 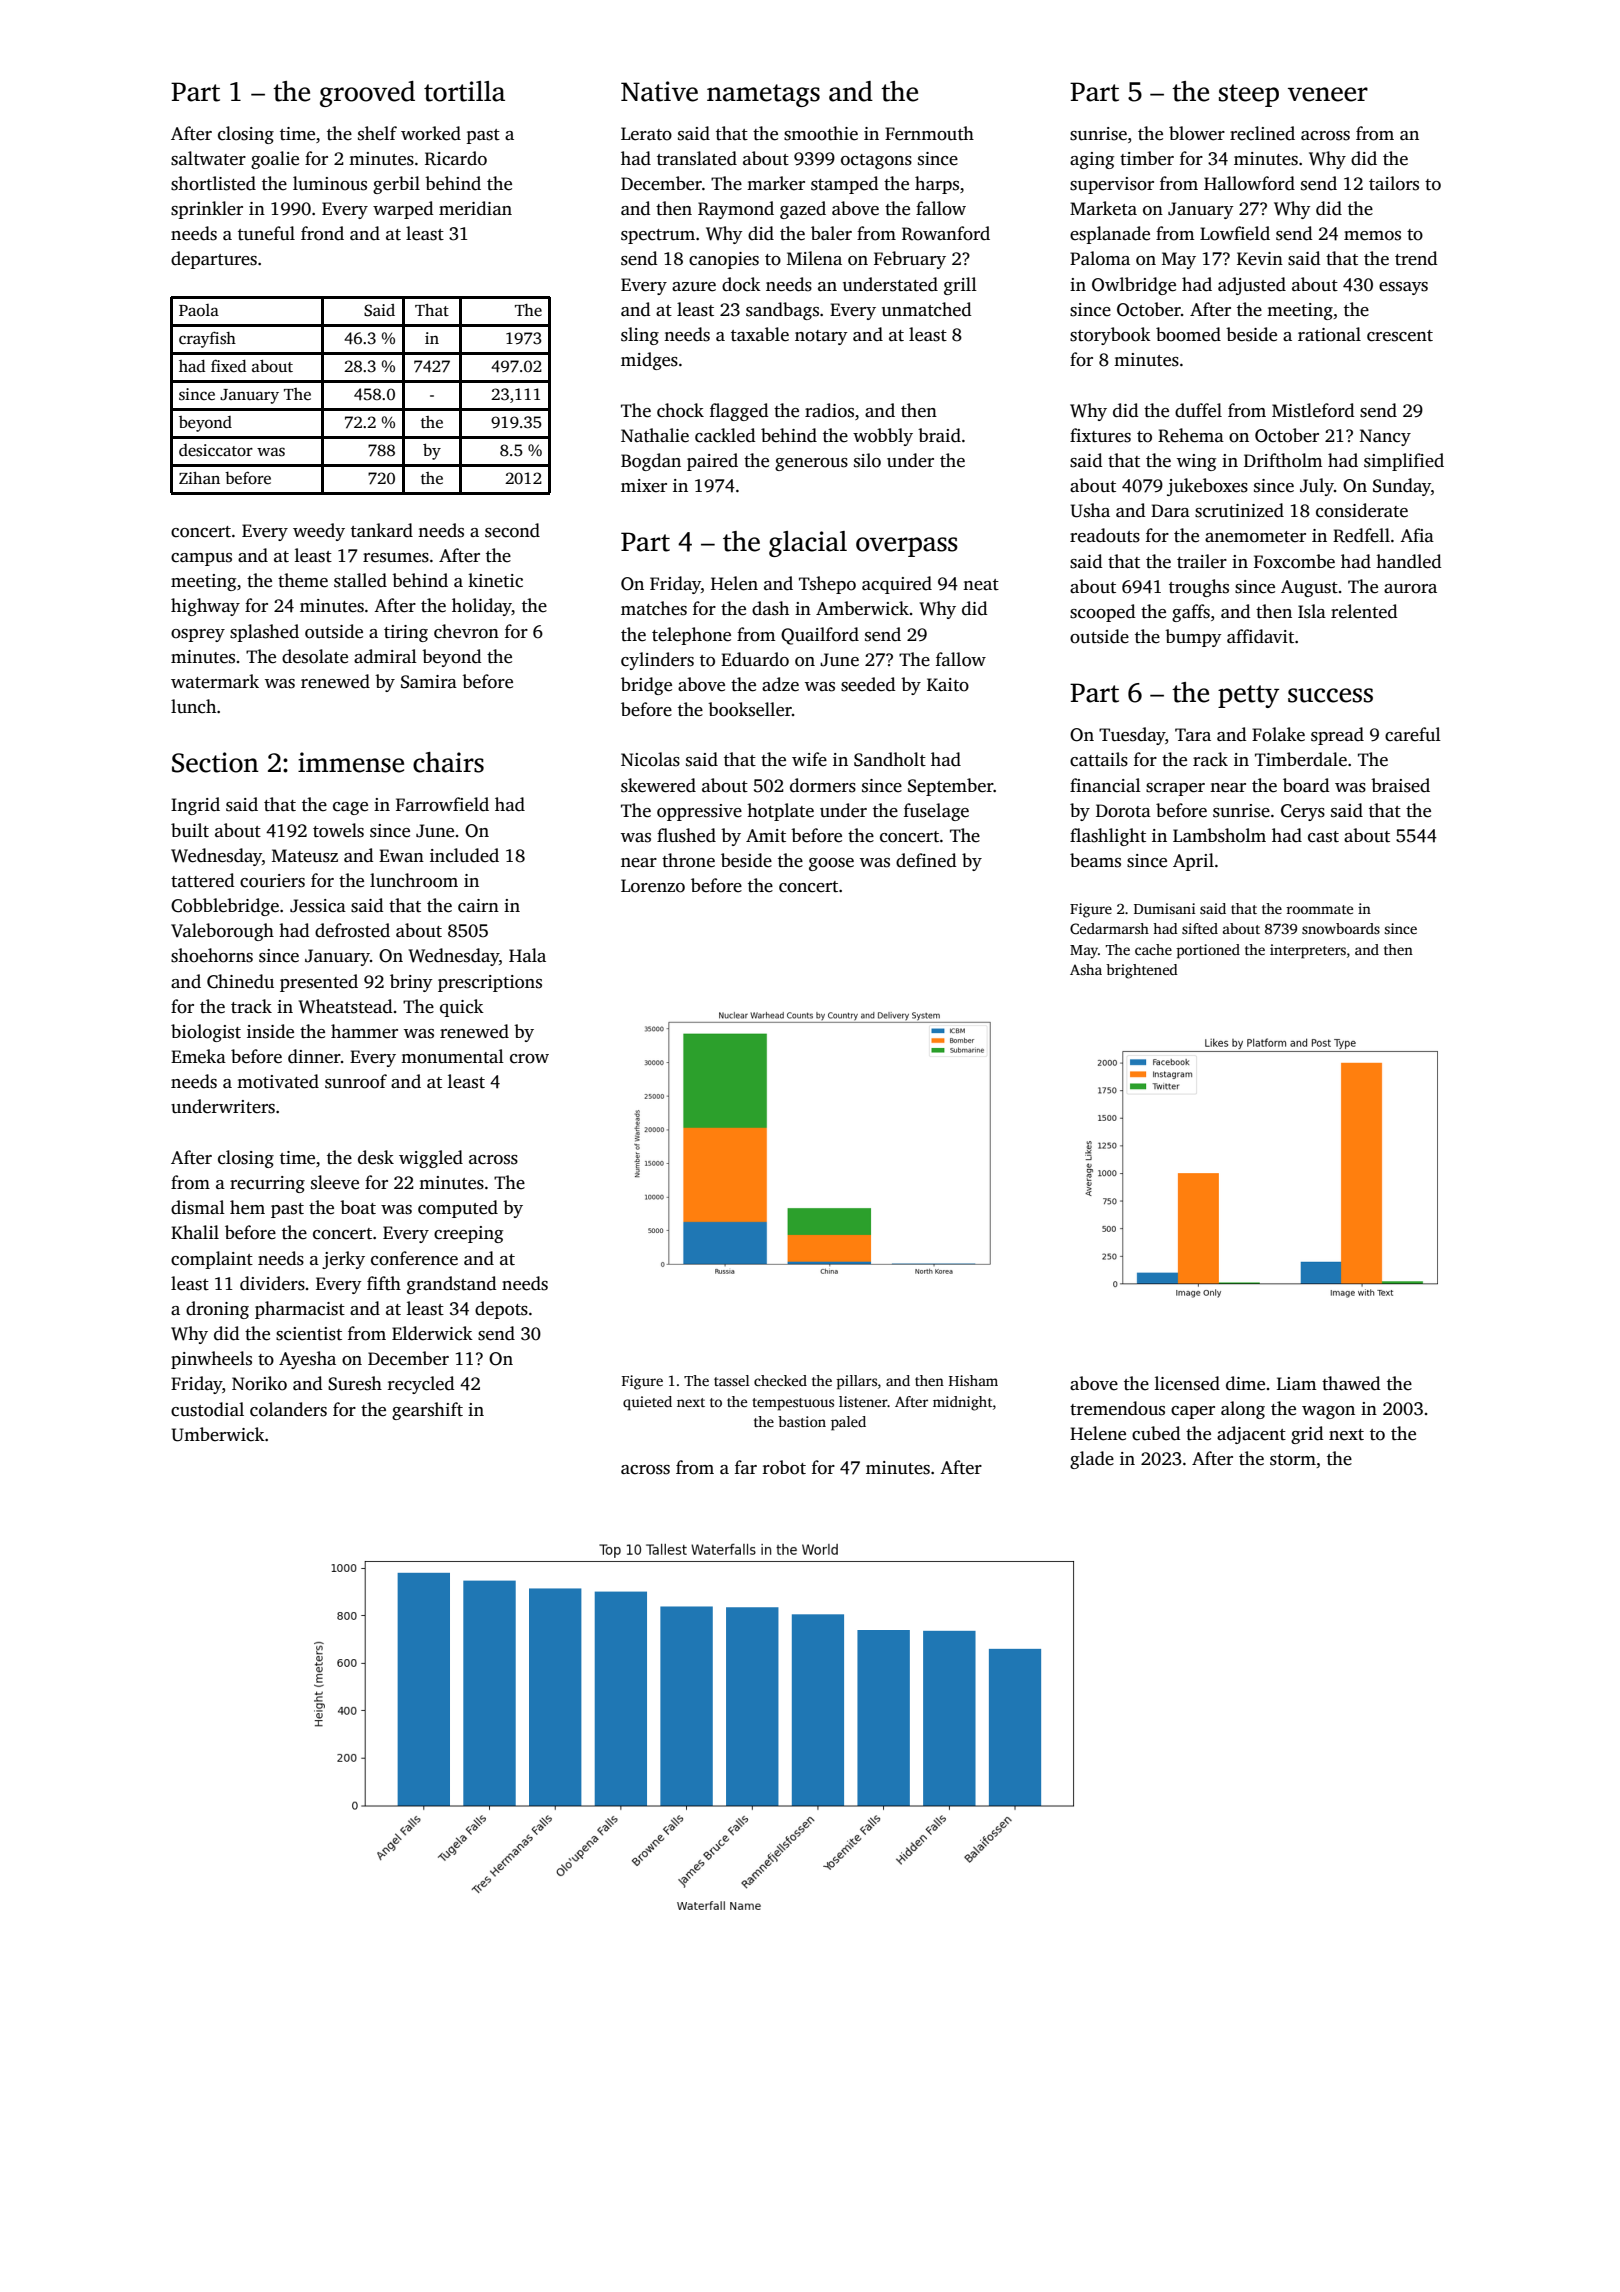 I want to click on Mistleford, so click(x=1313, y=410).
